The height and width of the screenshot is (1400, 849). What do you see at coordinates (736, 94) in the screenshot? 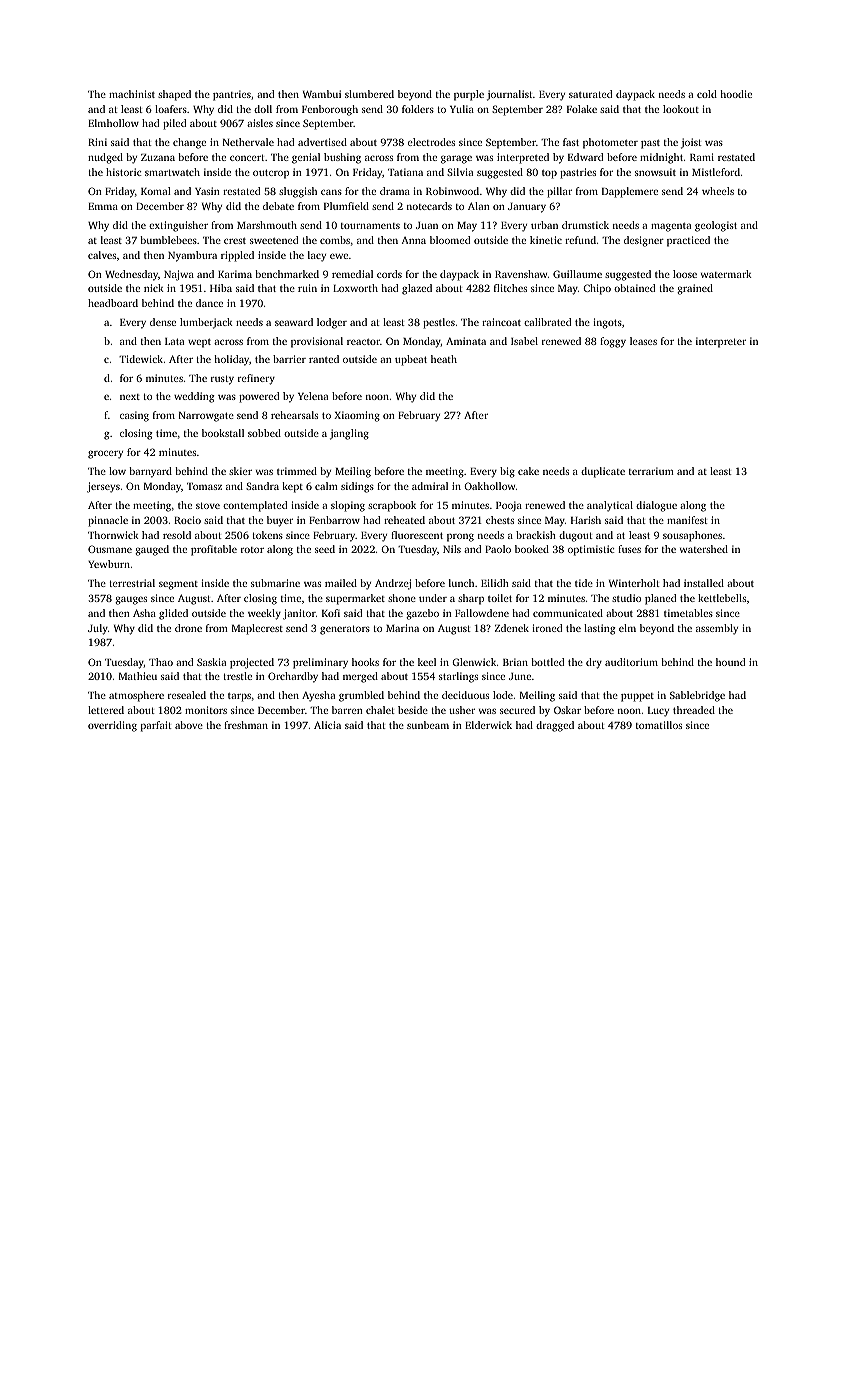
I see `hoodie` at bounding box center [736, 94].
